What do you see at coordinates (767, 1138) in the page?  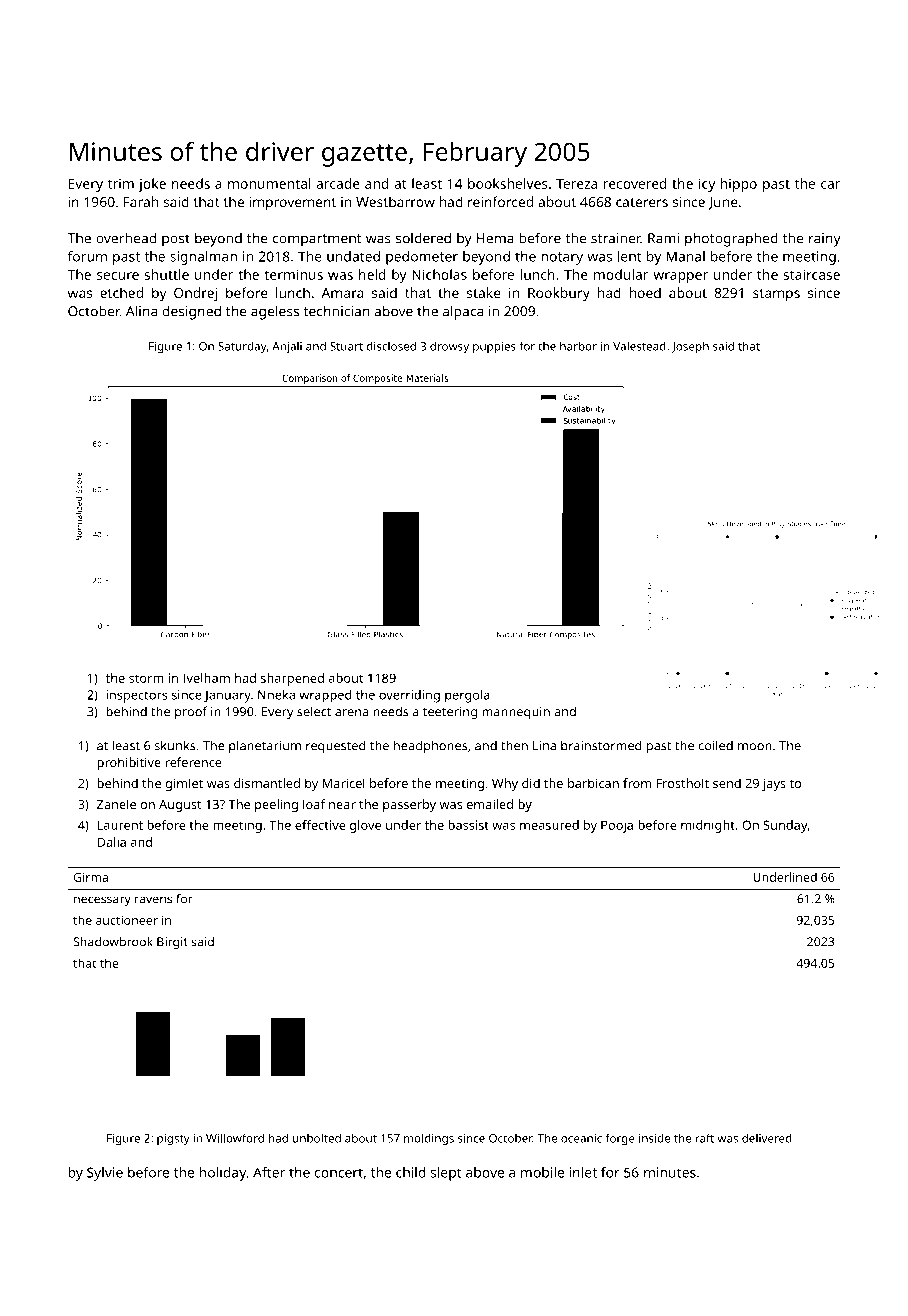 I see `delivered` at bounding box center [767, 1138].
